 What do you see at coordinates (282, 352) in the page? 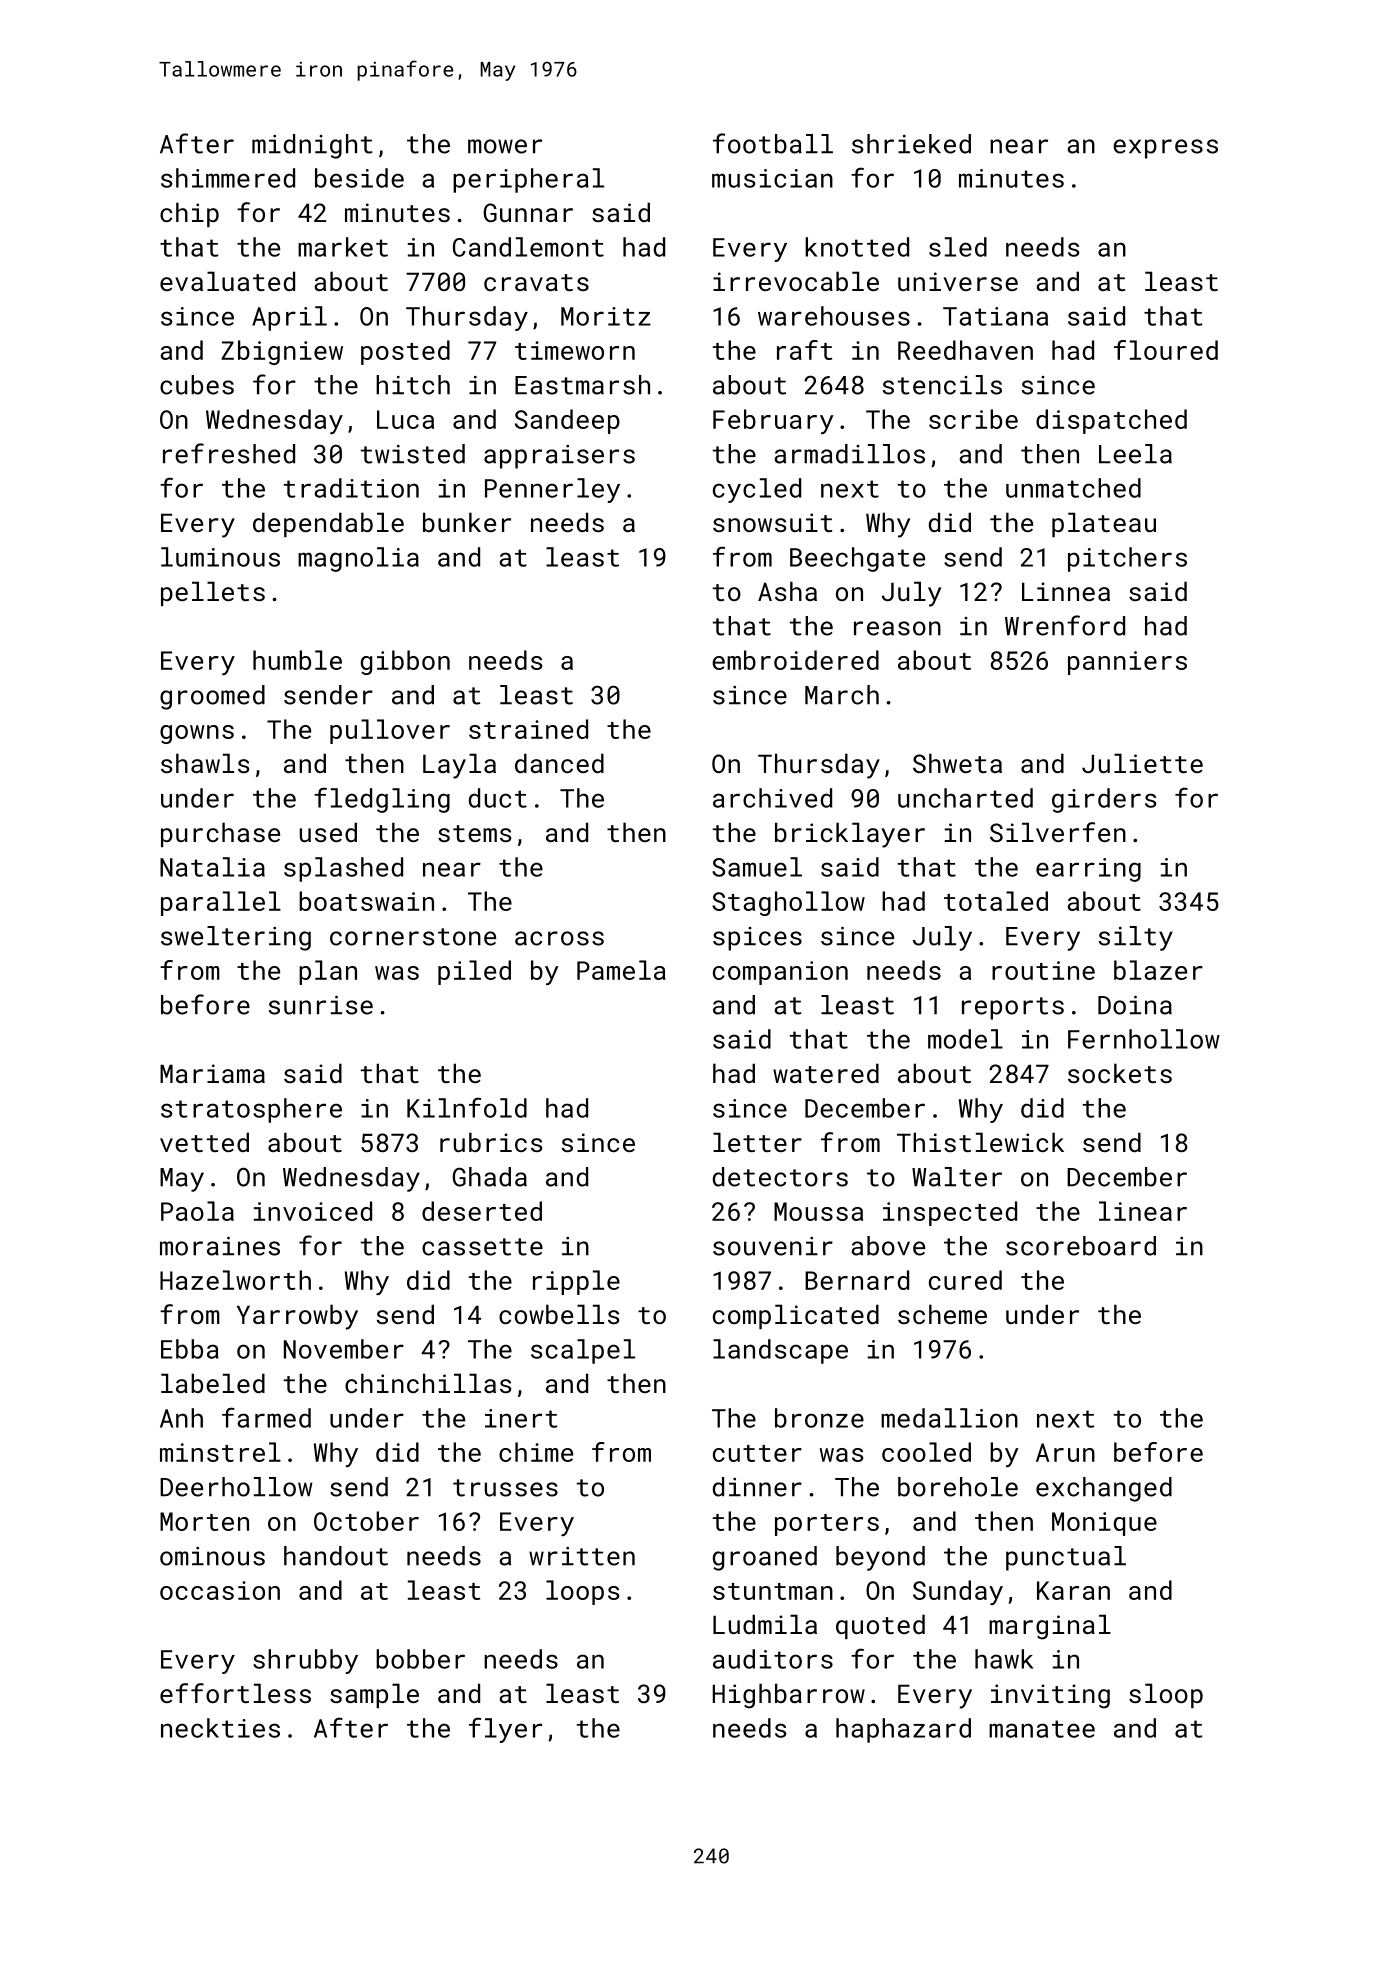
I see `Zbigniew` at bounding box center [282, 352].
